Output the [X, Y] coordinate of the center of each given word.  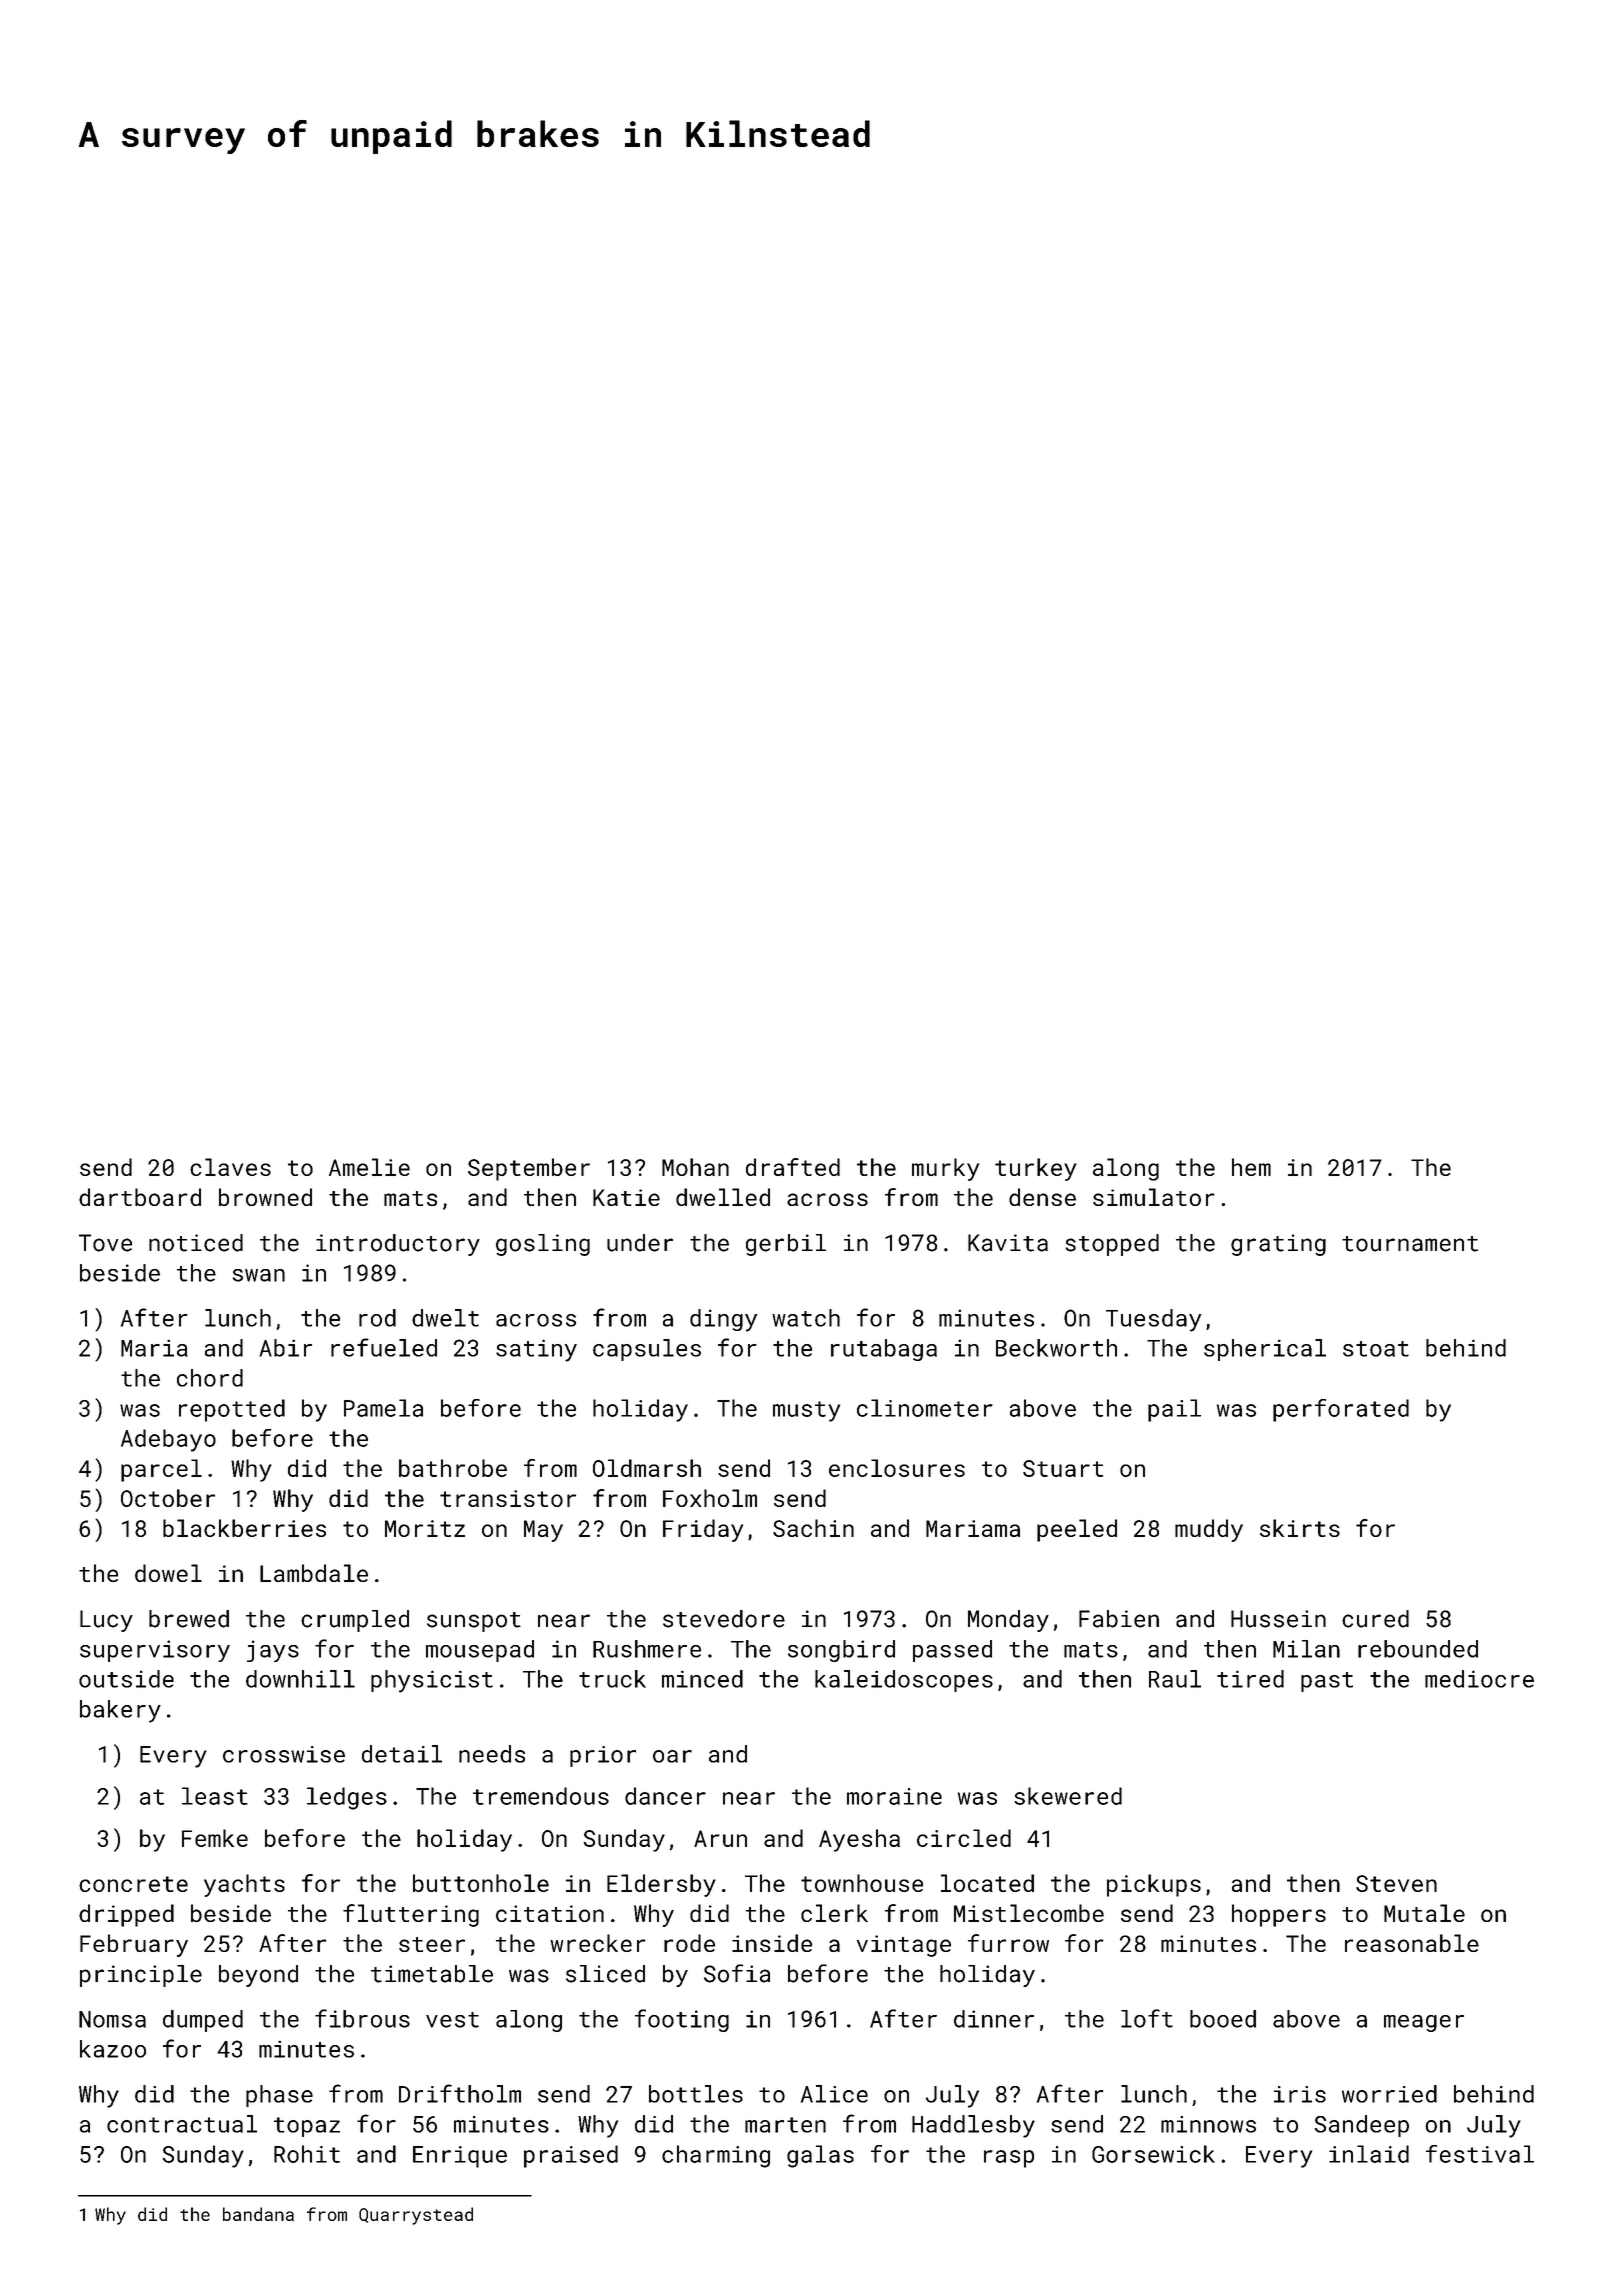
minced [702, 1679]
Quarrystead [416, 2216]
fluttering [411, 1915]
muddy [1209, 1530]
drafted [793, 1167]
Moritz [425, 1528]
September [529, 1169]
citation [550, 1913]
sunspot [474, 1622]
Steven [1396, 1883]
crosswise [284, 1754]
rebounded [1418, 1649]
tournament [1410, 1244]
